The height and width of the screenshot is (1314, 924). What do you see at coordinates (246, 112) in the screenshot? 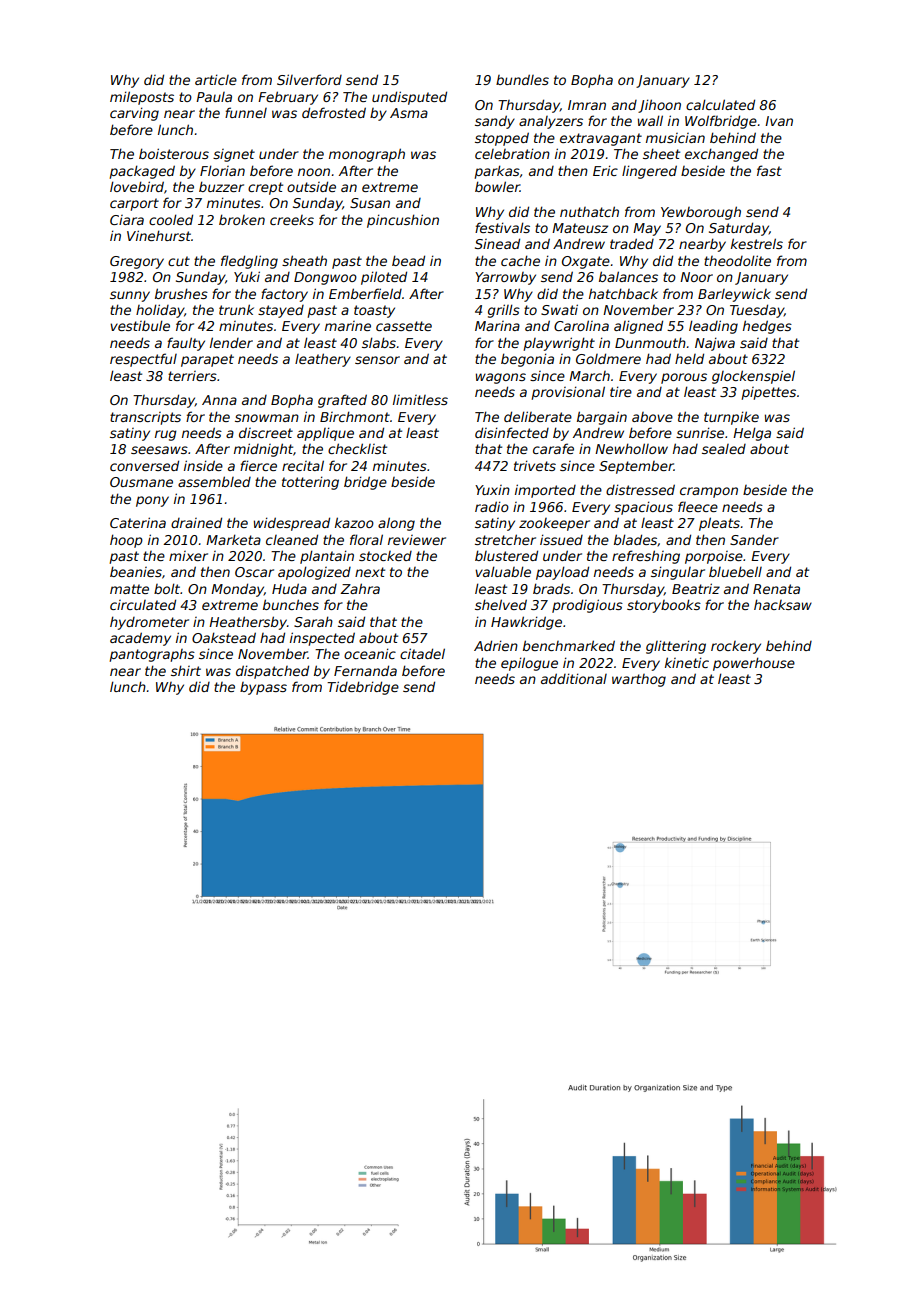
I see `funnel` at bounding box center [246, 112].
